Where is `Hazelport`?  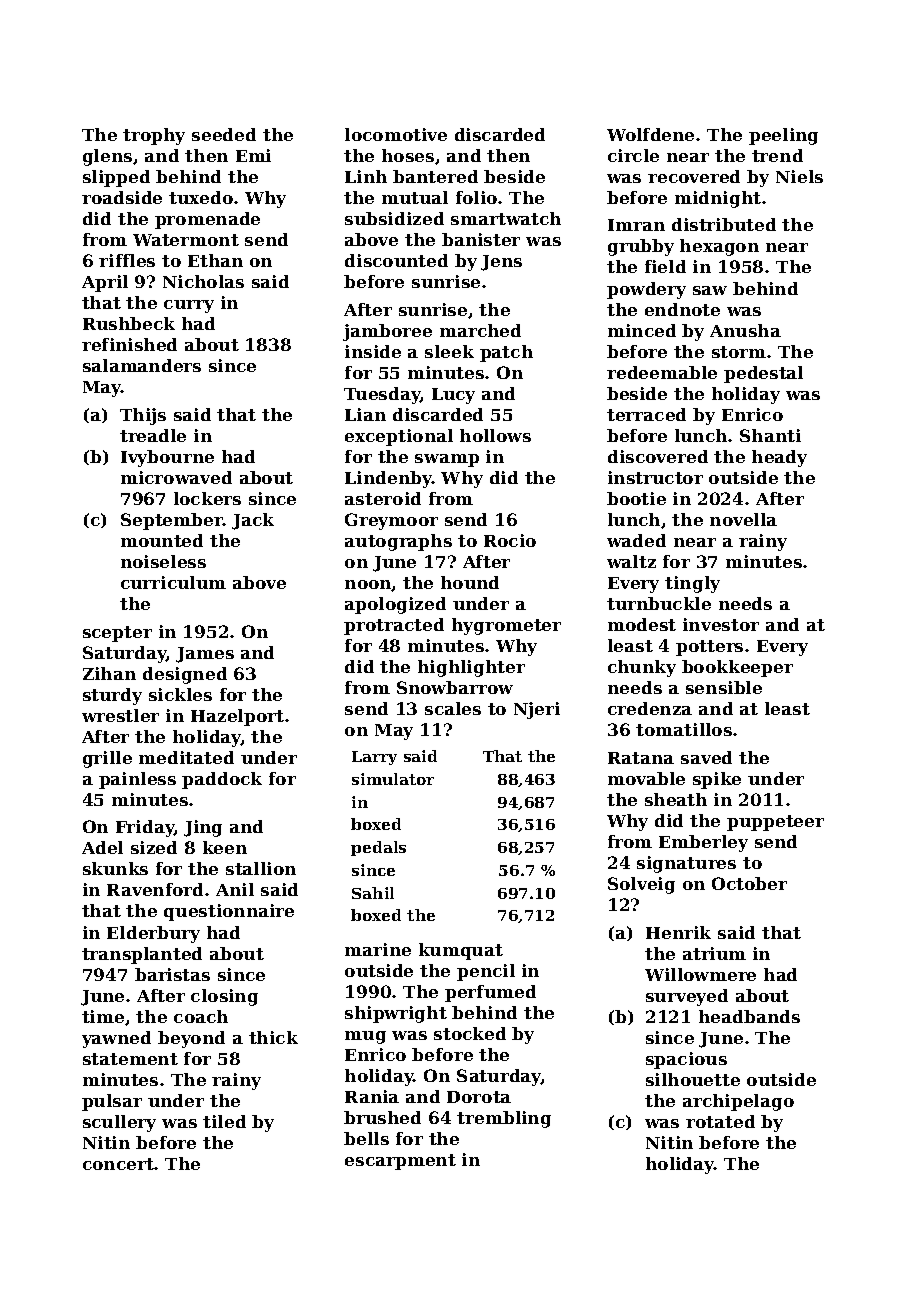
Hazelport is located at coordinates (237, 717).
